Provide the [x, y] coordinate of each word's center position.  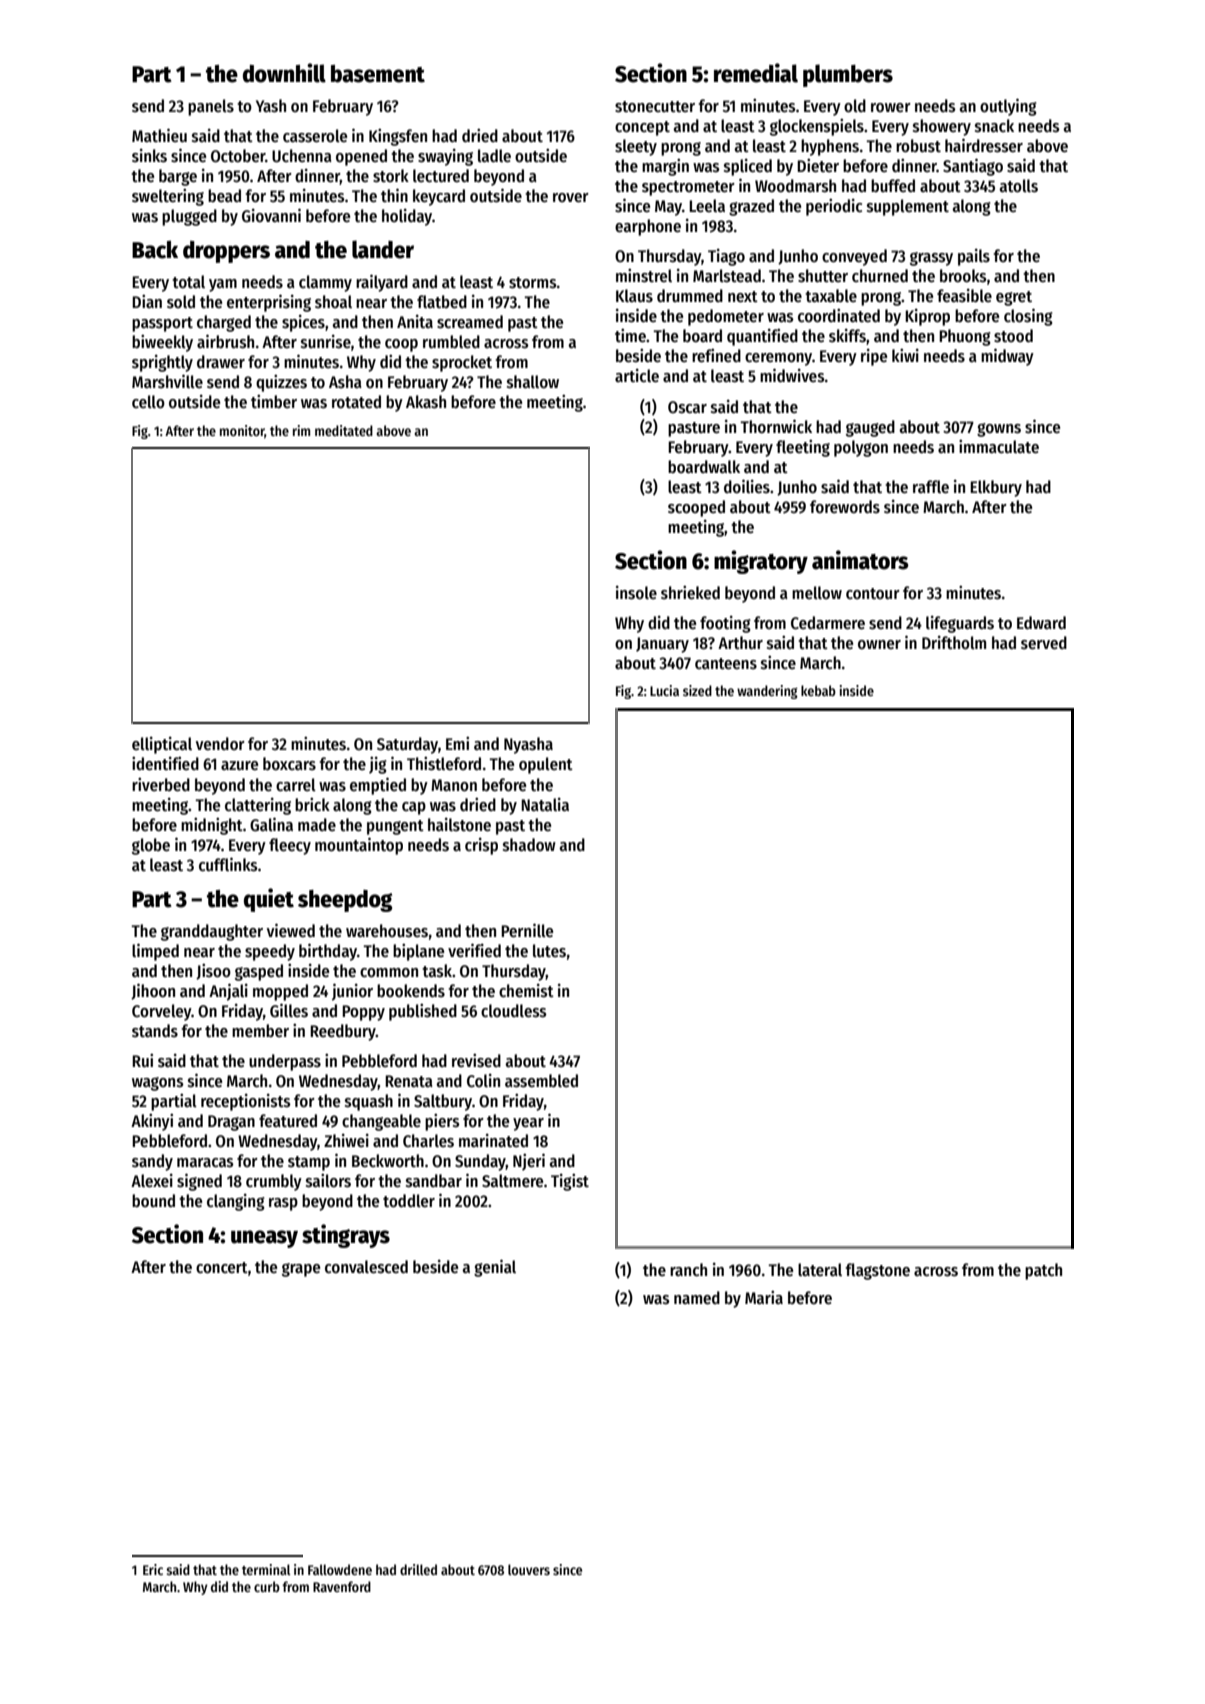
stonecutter [655, 107]
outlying [1008, 107]
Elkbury [996, 488]
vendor [220, 744]
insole [636, 593]
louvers [529, 1569]
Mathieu [159, 135]
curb [267, 1586]
